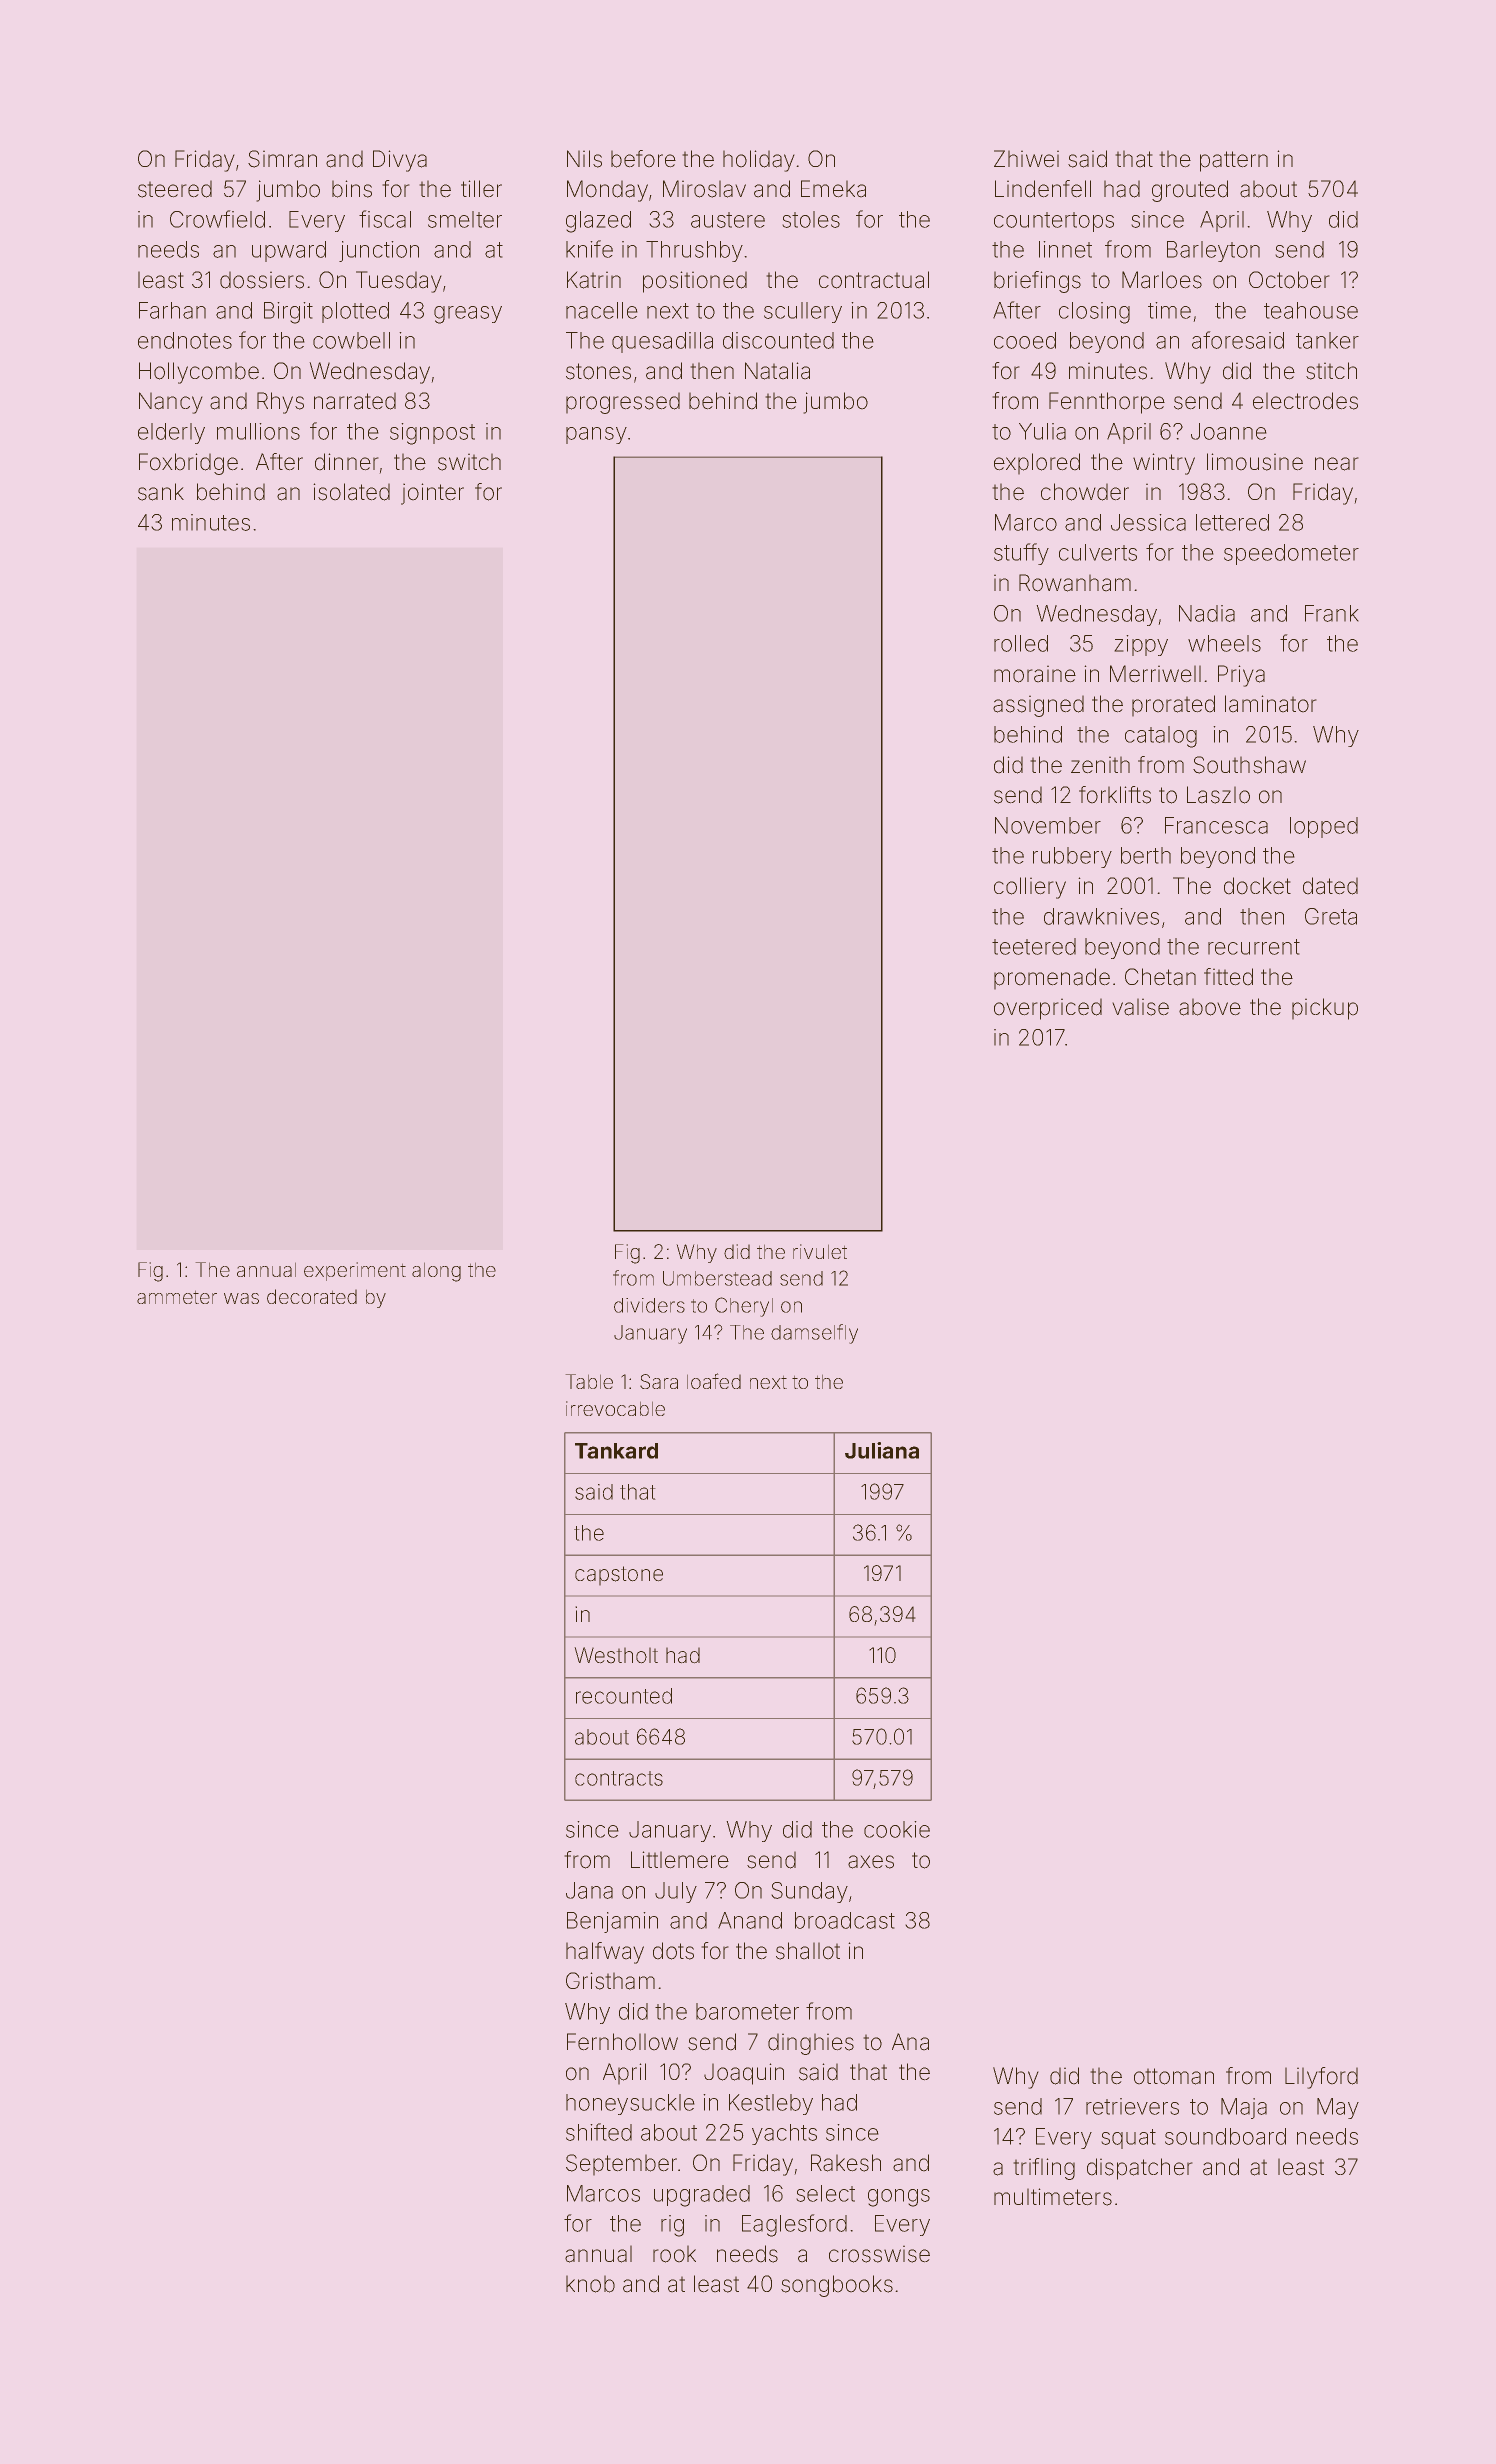  I want to click on pansy, so click(596, 435).
